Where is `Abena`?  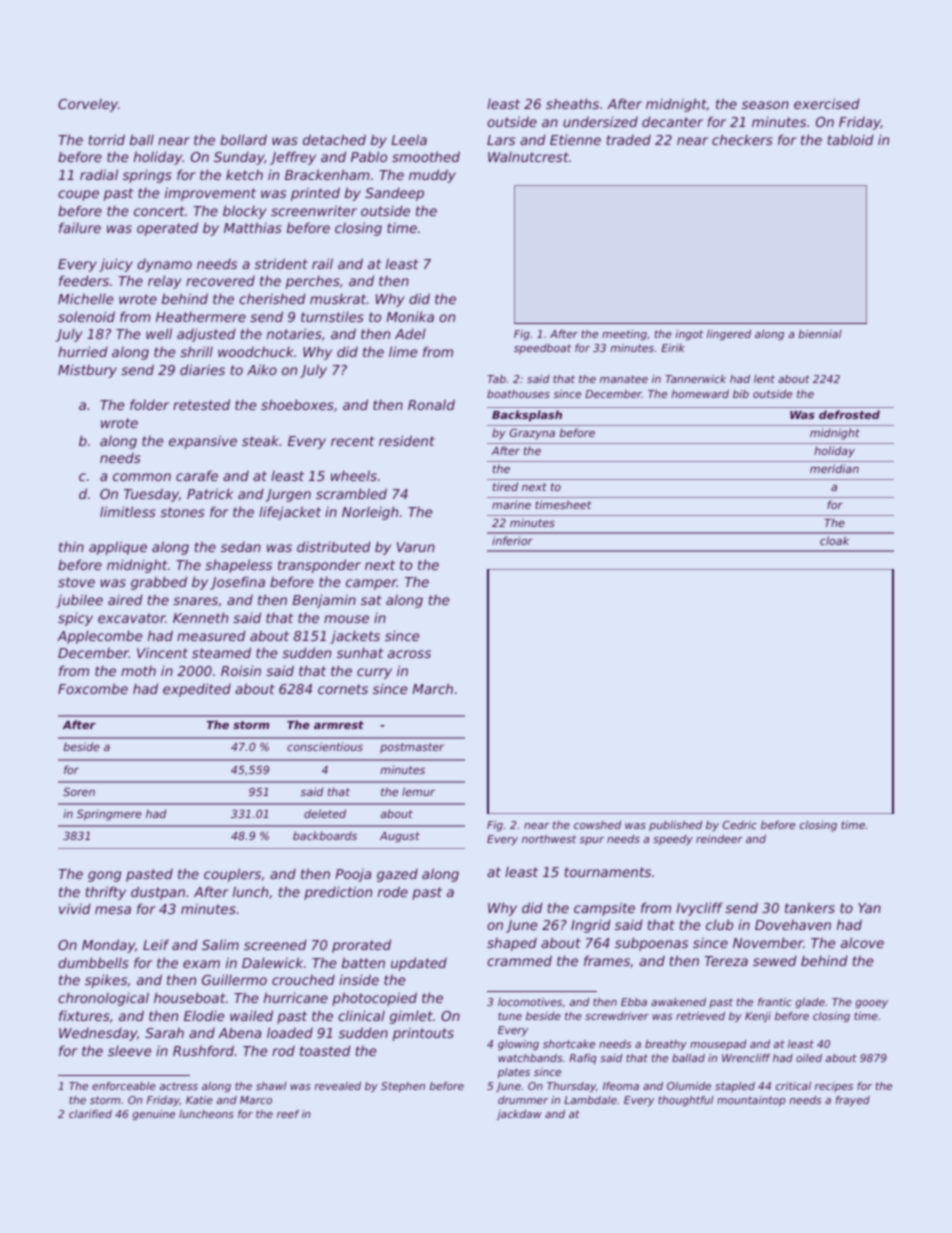
Abena is located at coordinates (239, 1032).
